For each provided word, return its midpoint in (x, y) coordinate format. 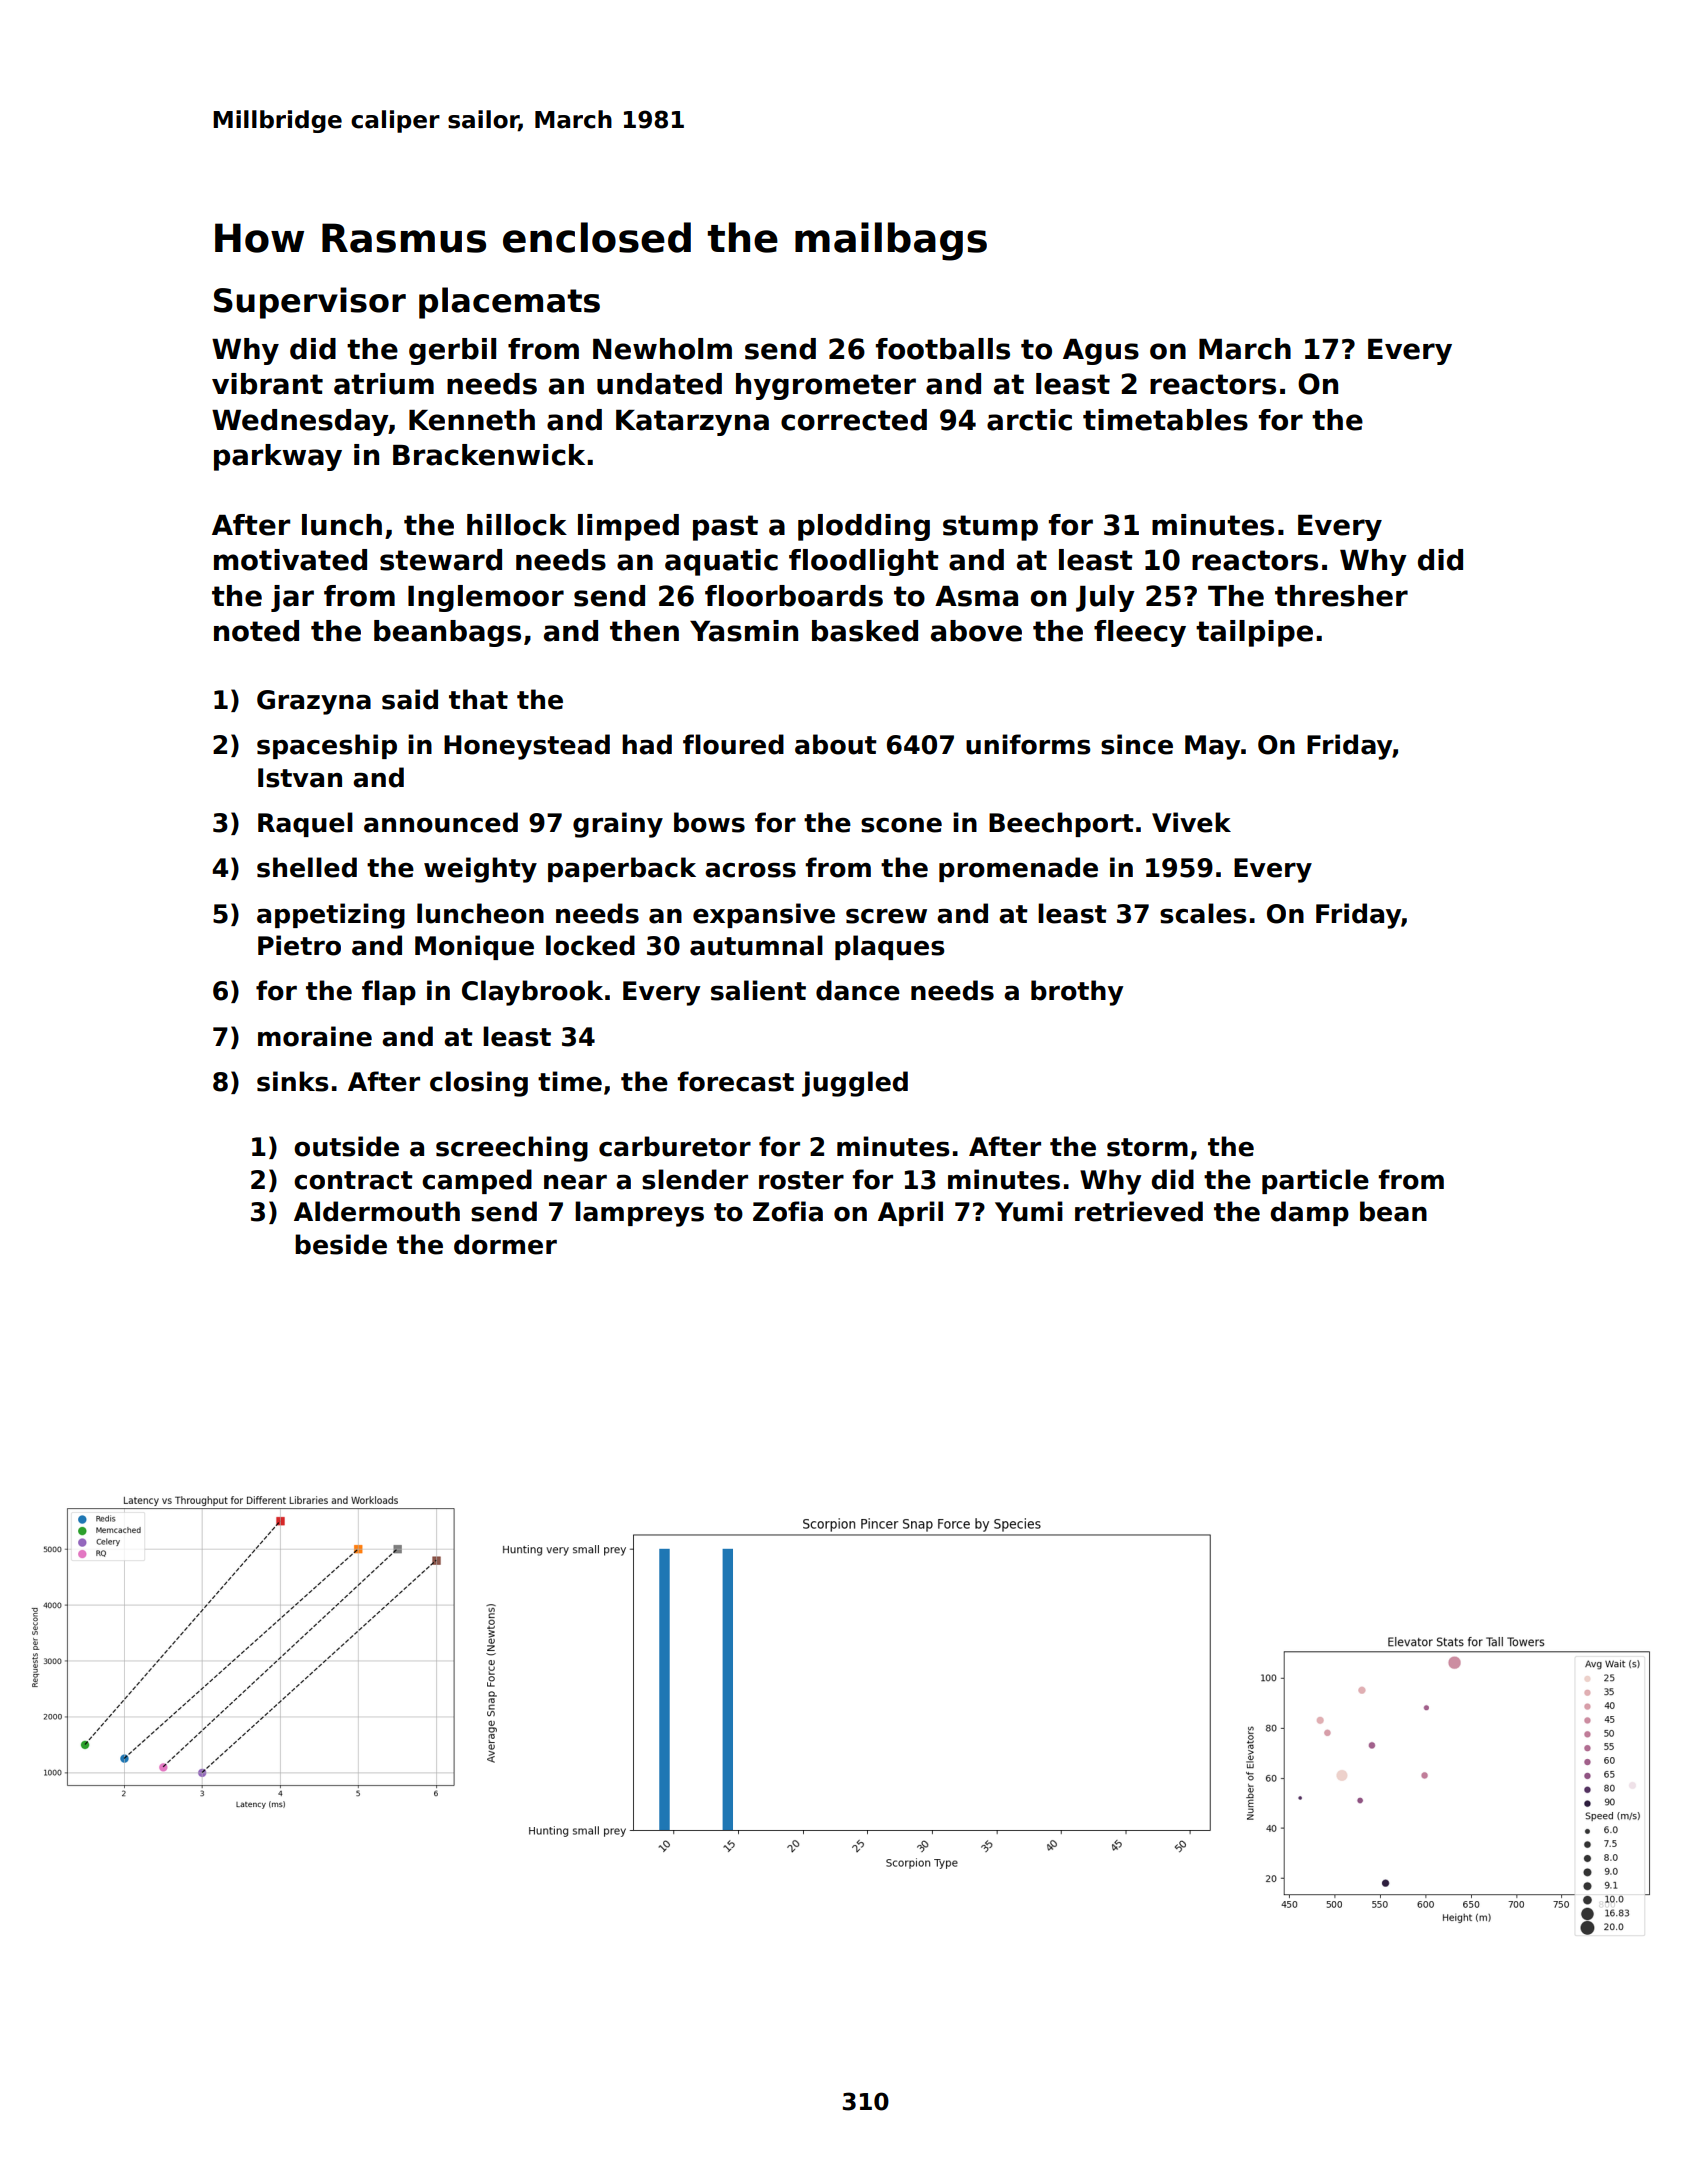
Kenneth (472, 420)
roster (801, 1180)
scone (901, 825)
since (1137, 744)
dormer (505, 1244)
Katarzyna (692, 423)
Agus (1101, 352)
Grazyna (314, 702)
